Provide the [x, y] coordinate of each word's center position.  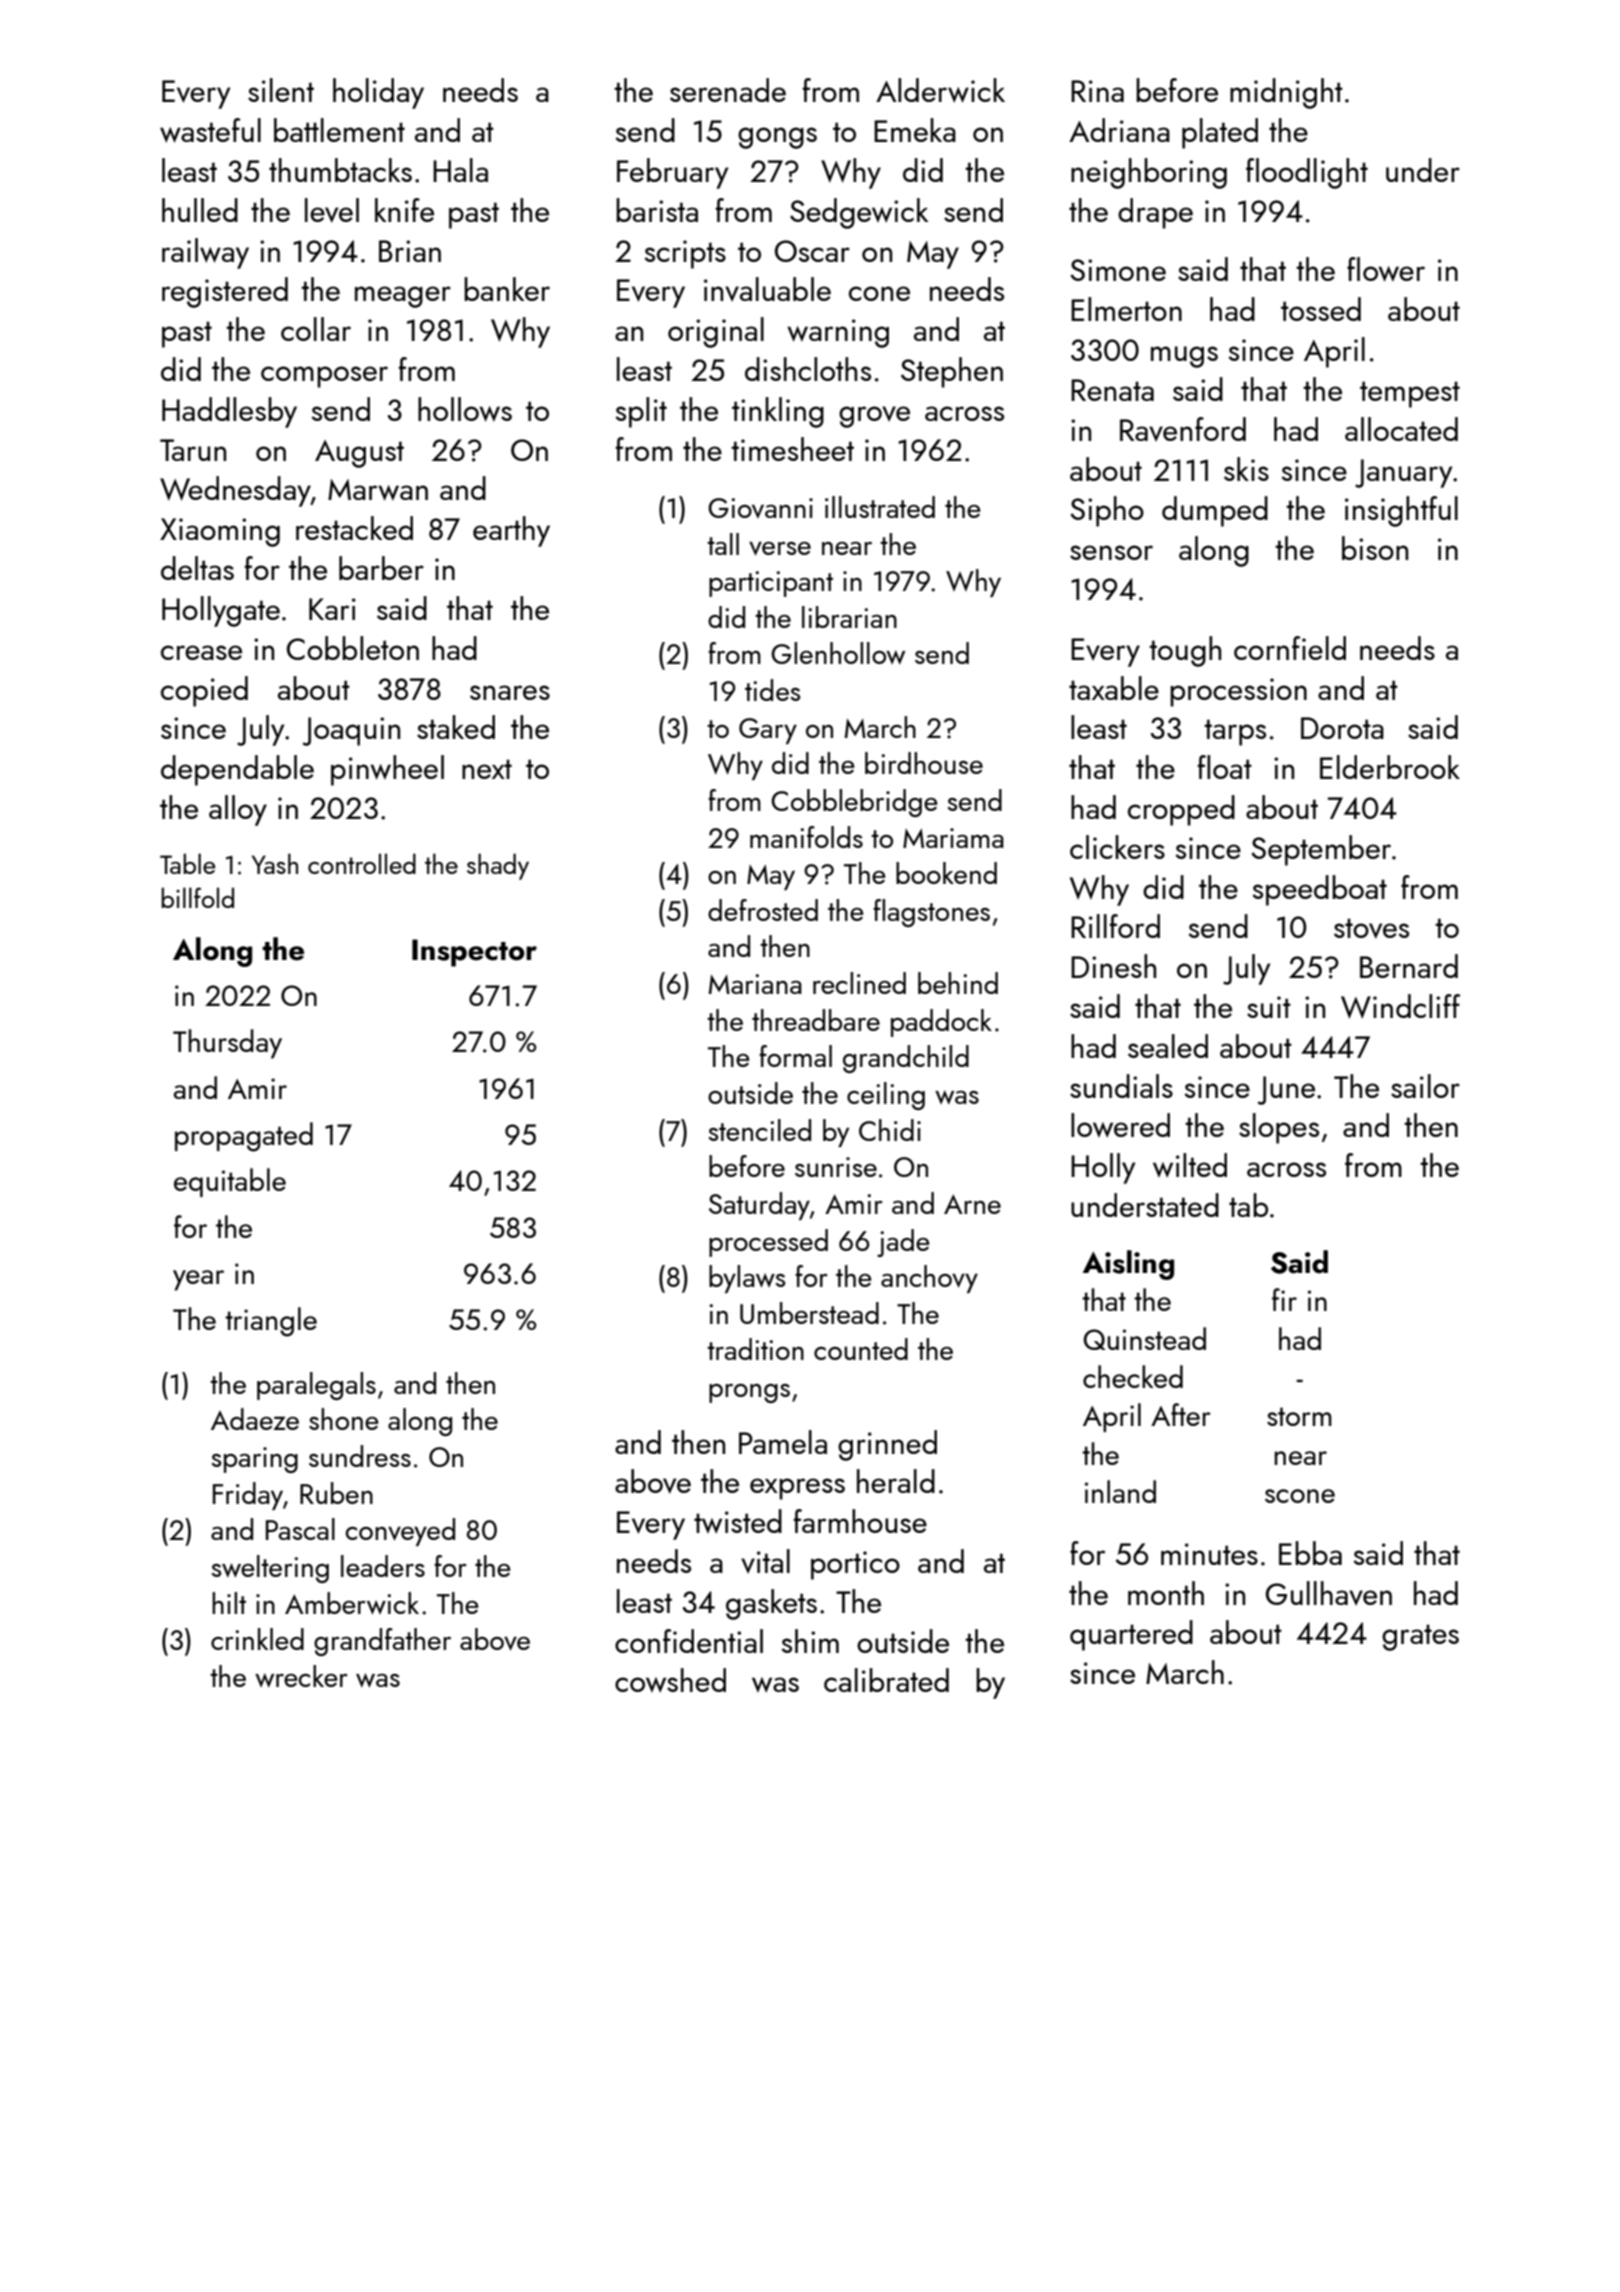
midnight [1286, 93]
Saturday [759, 1206]
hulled [200, 210]
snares [510, 692]
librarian [849, 617]
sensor [1111, 552]
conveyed [400, 1532]
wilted [1190, 1165]
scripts [685, 254]
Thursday [227, 1044]
